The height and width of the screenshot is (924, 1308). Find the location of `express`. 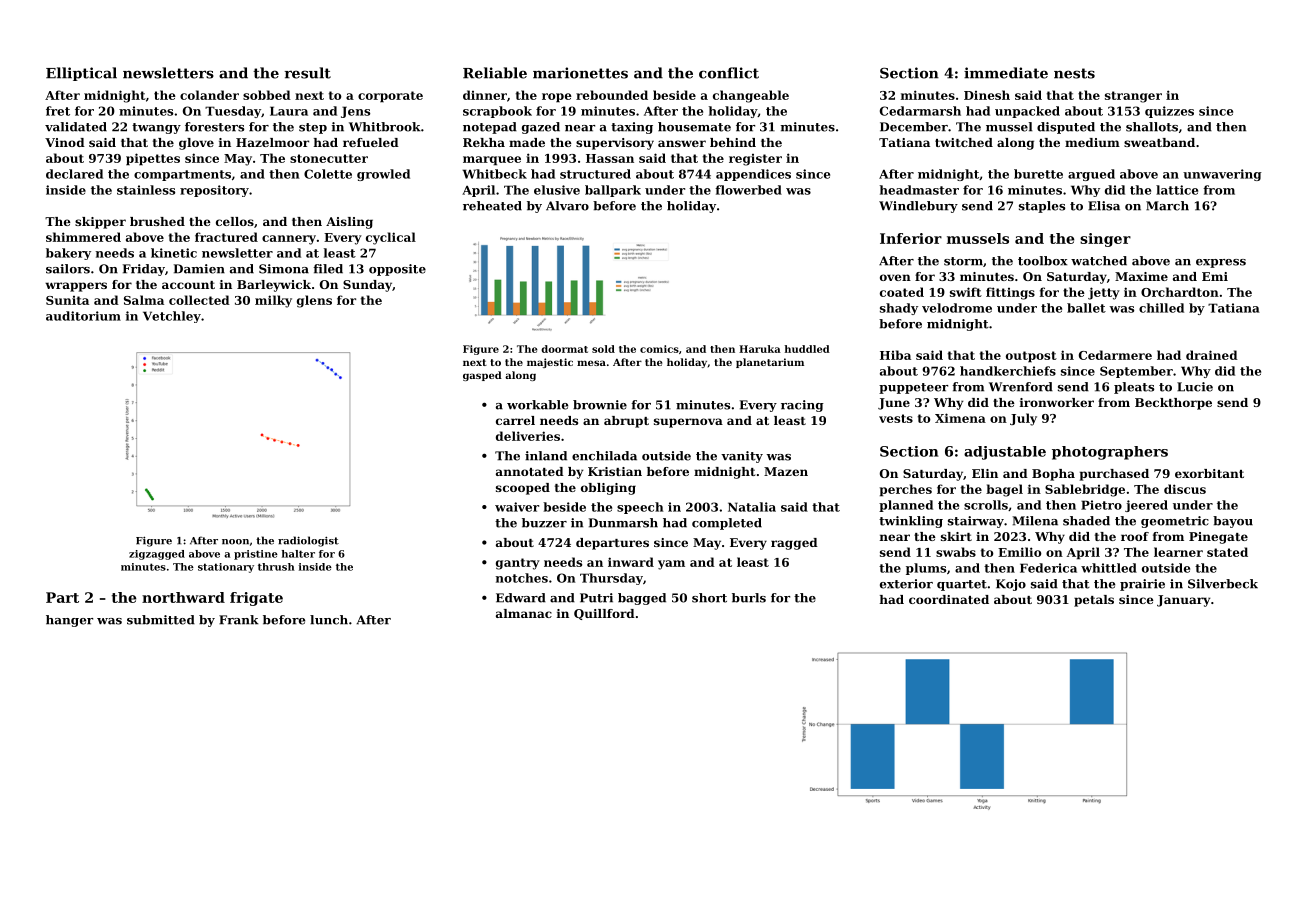

express is located at coordinates (1221, 263).
